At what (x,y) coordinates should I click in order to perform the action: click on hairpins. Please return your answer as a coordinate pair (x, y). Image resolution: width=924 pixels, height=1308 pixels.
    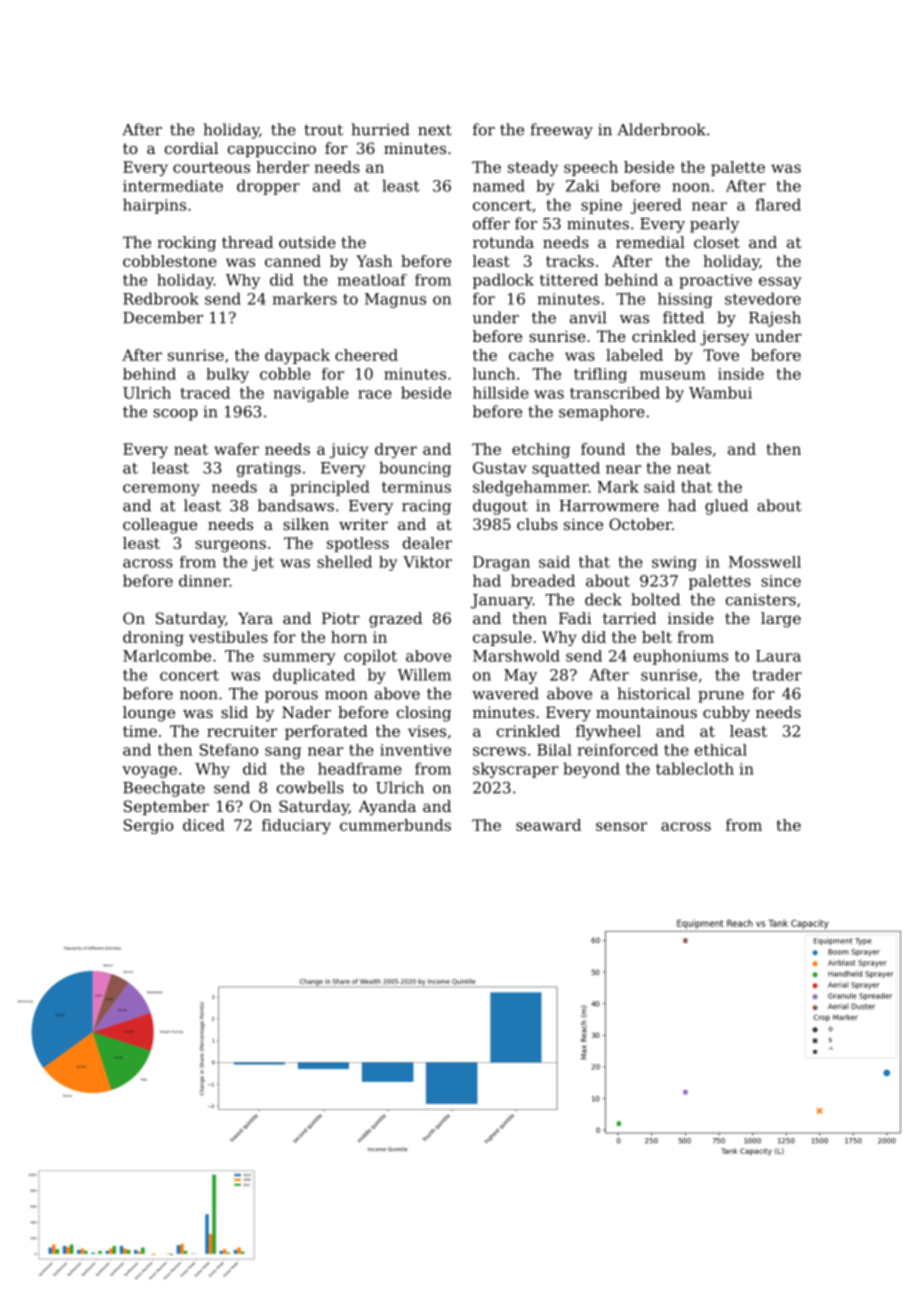
    Looking at the image, I should click on (154, 206).
